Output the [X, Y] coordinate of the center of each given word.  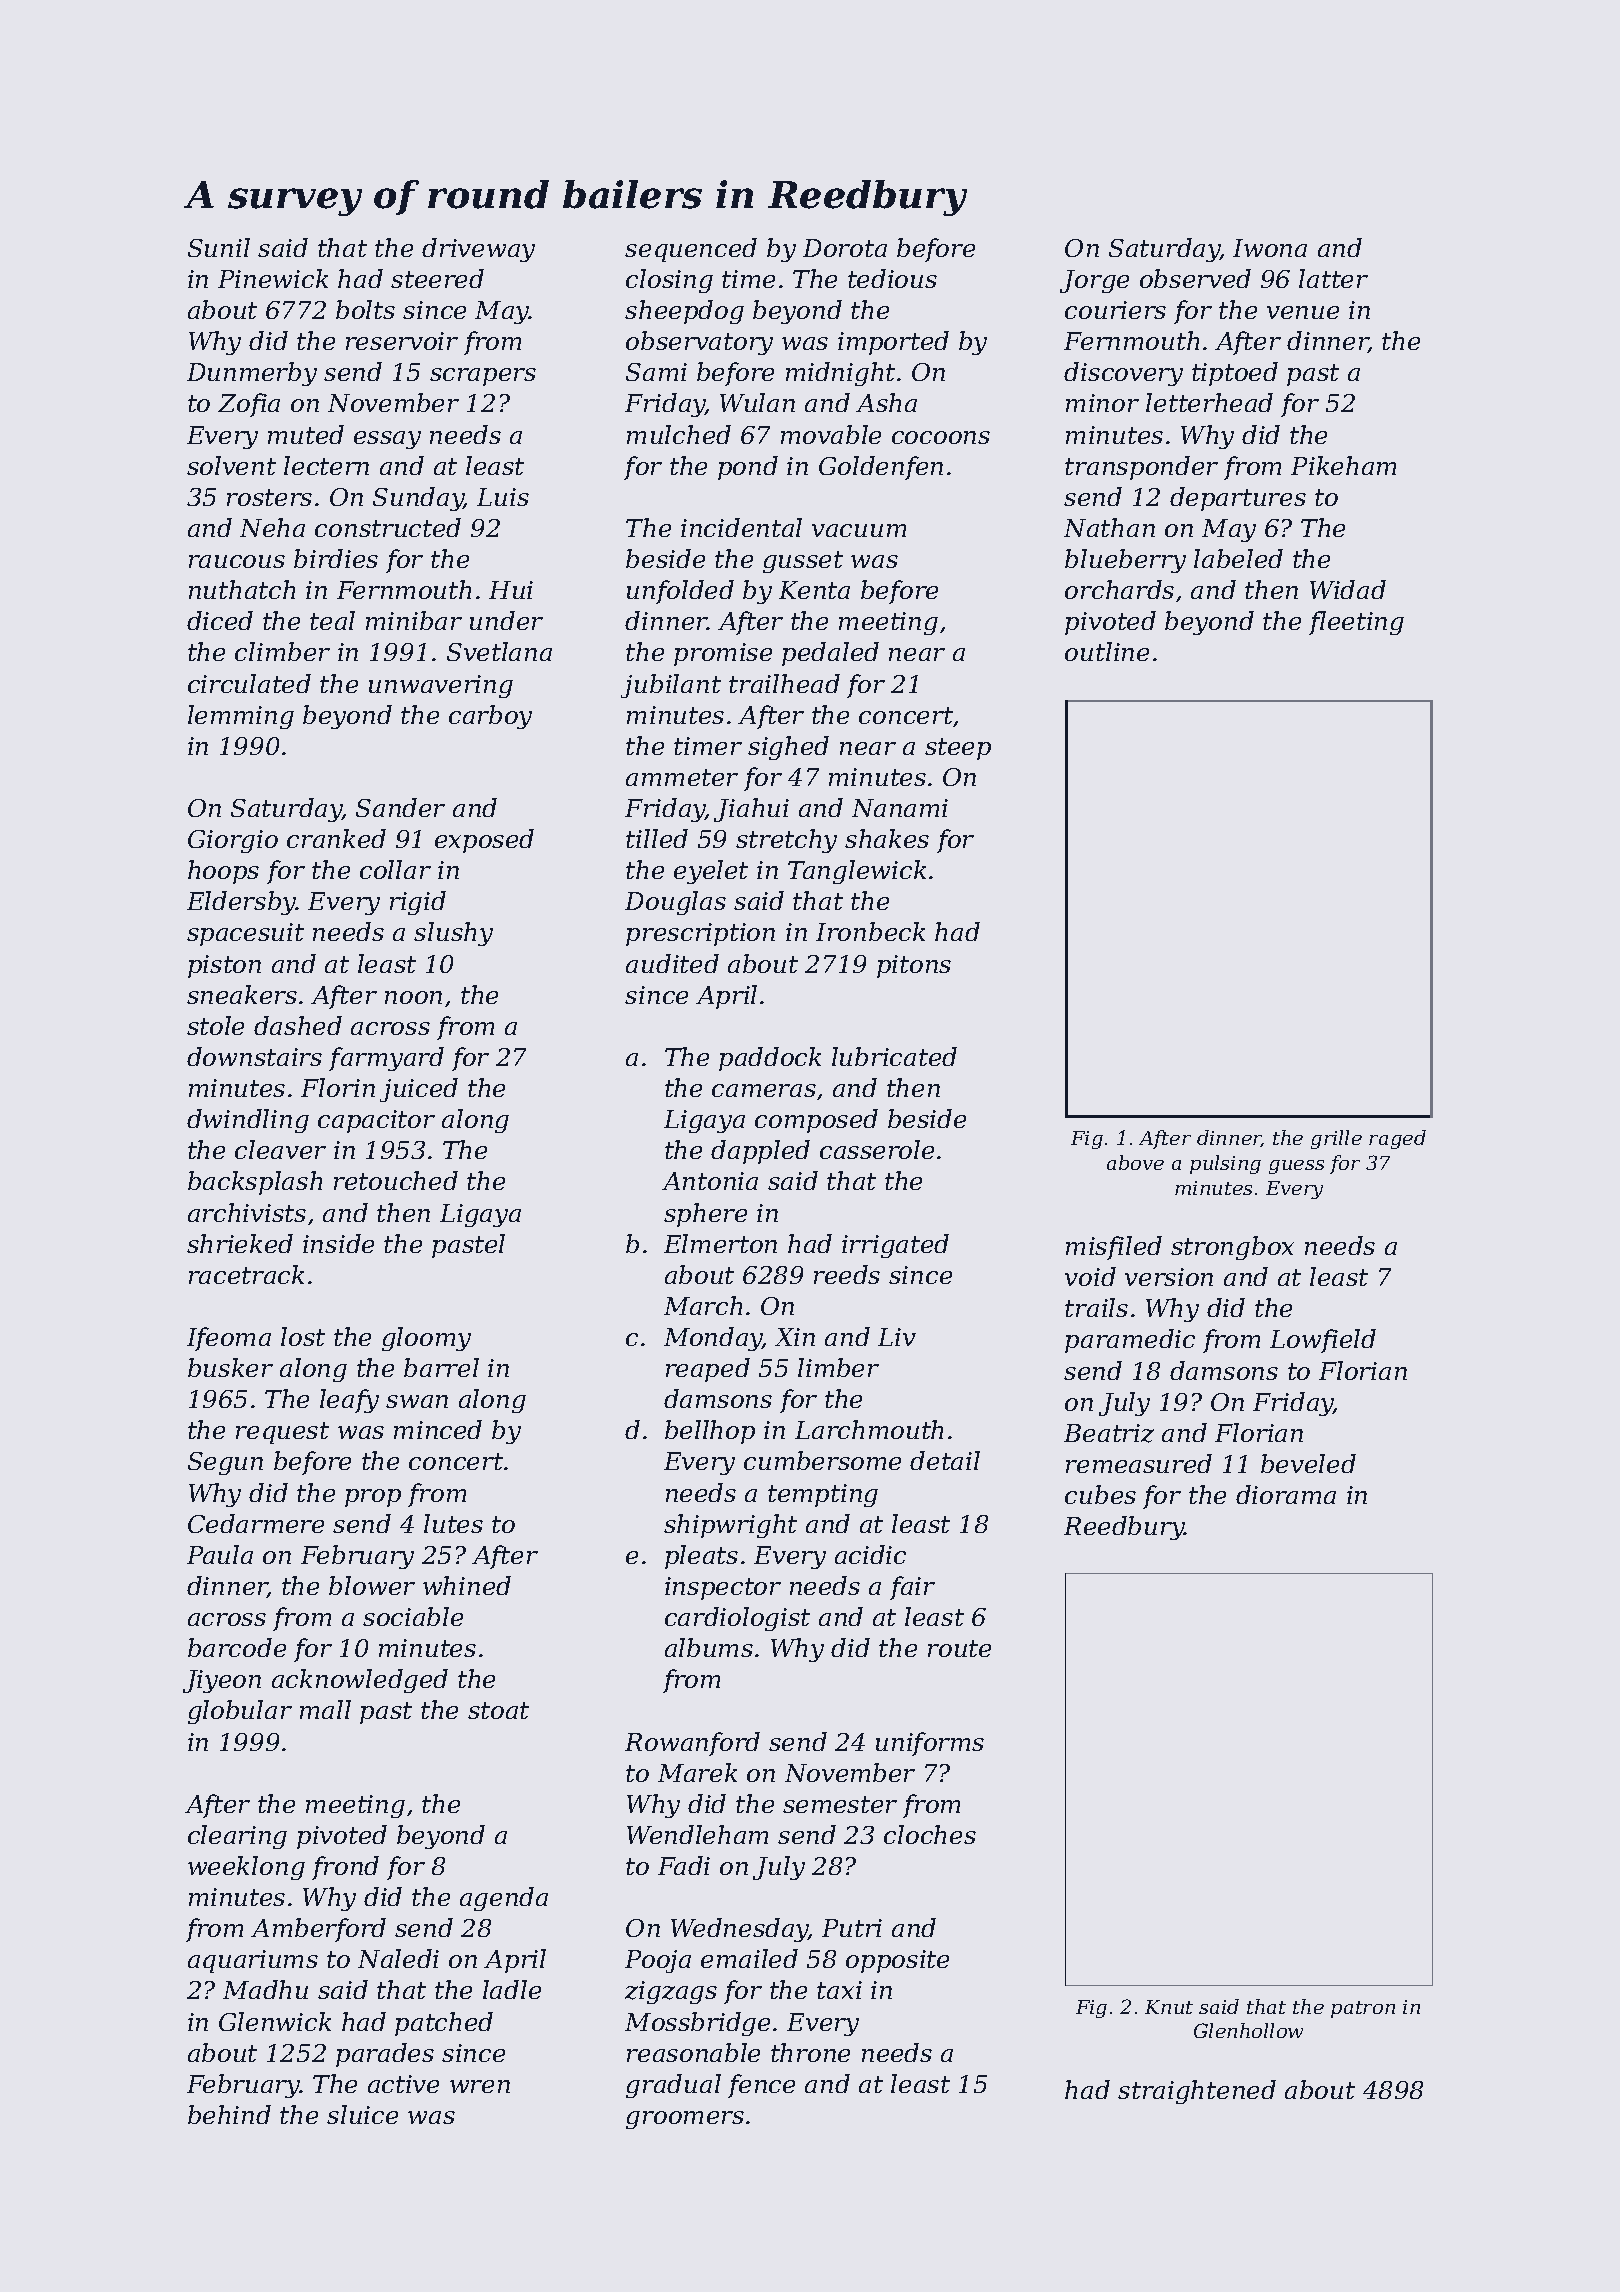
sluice [362, 2114]
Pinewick [273, 278]
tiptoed [1235, 374]
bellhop [710, 1432]
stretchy [786, 841]
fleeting [1356, 623]
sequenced [691, 250]
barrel [441, 1367]
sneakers [242, 994]
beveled [1308, 1463]
